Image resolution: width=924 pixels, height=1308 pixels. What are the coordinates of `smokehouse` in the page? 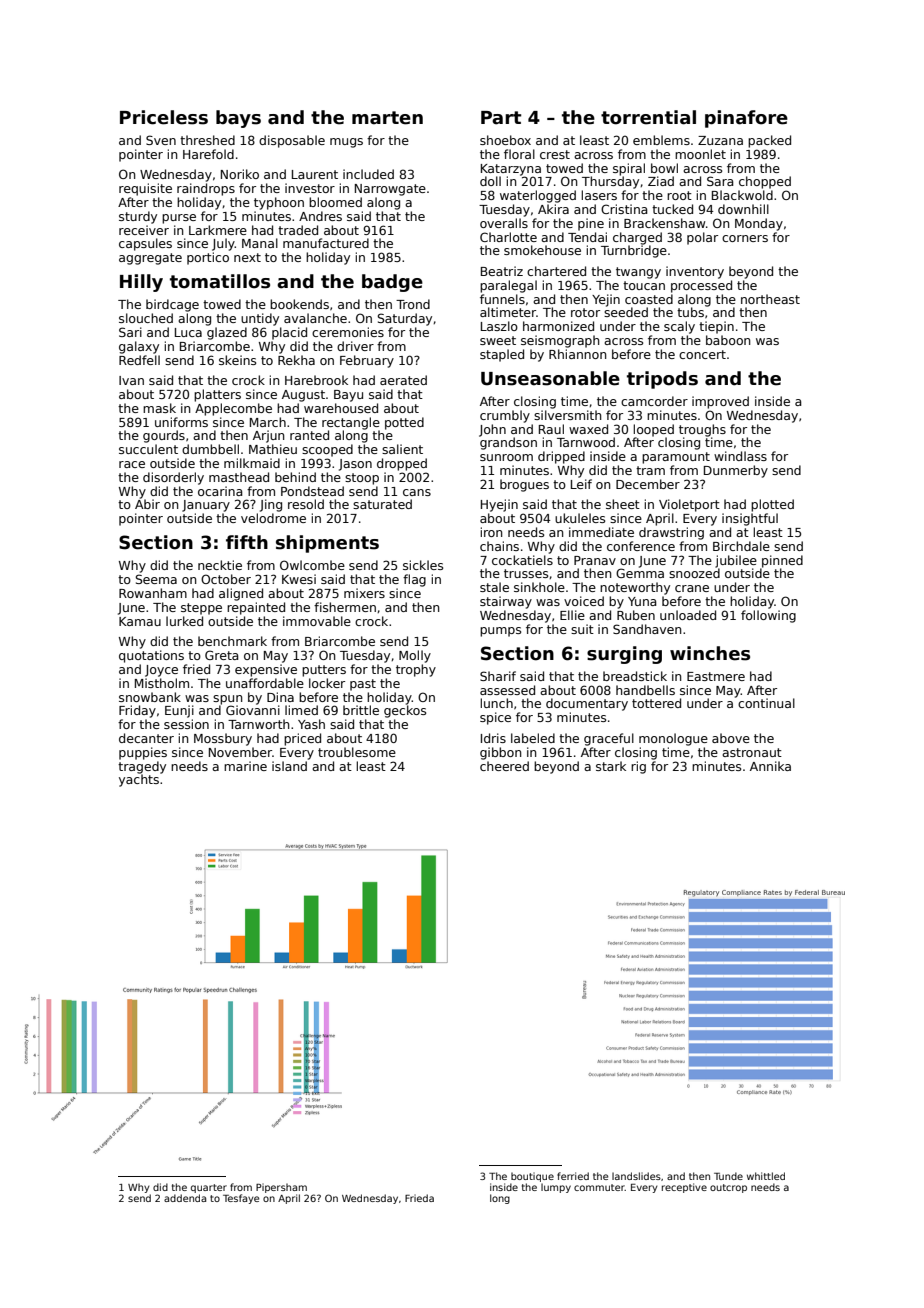 It's located at (542, 250).
